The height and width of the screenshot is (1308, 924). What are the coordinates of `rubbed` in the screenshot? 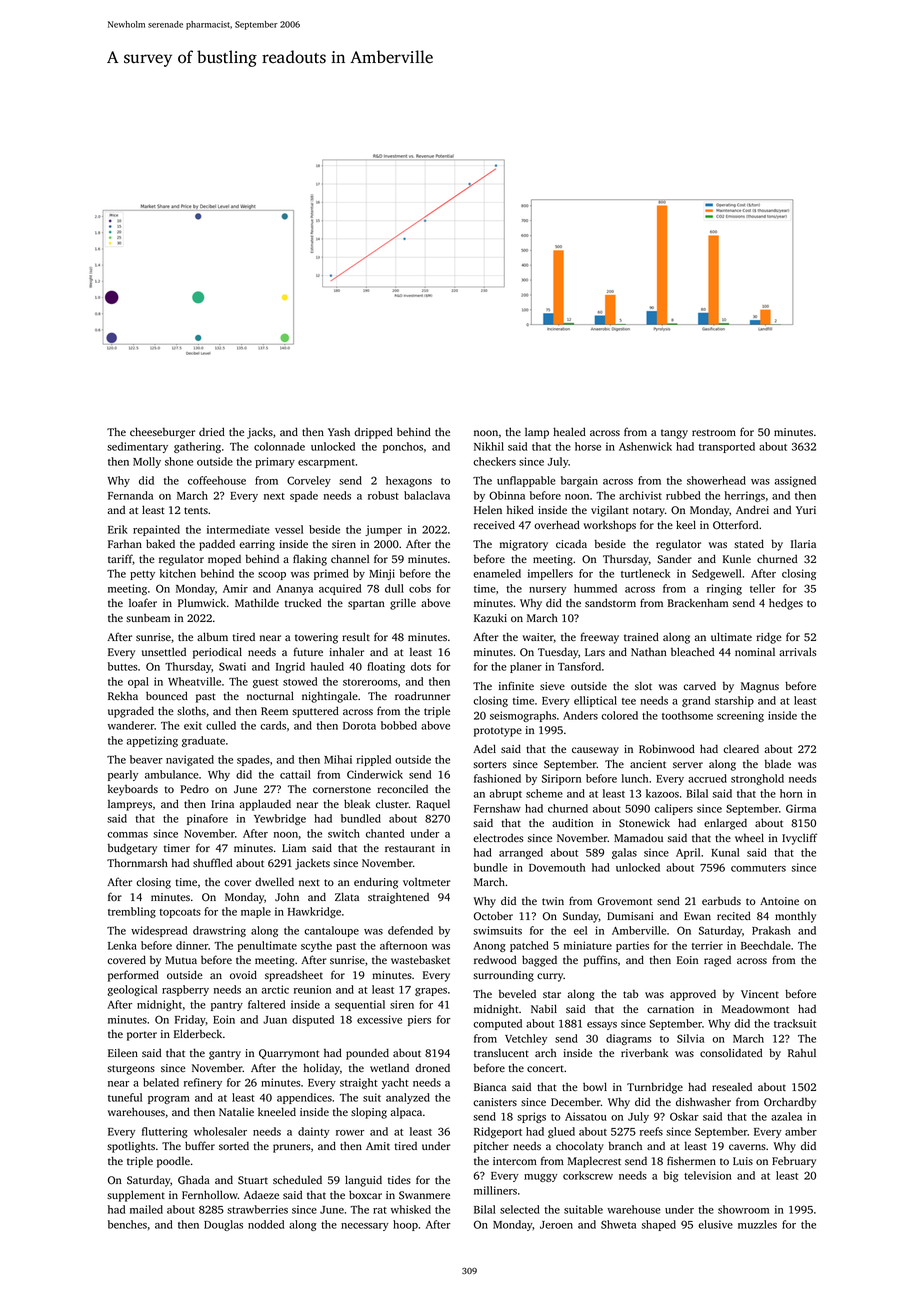 It's located at (683, 495).
